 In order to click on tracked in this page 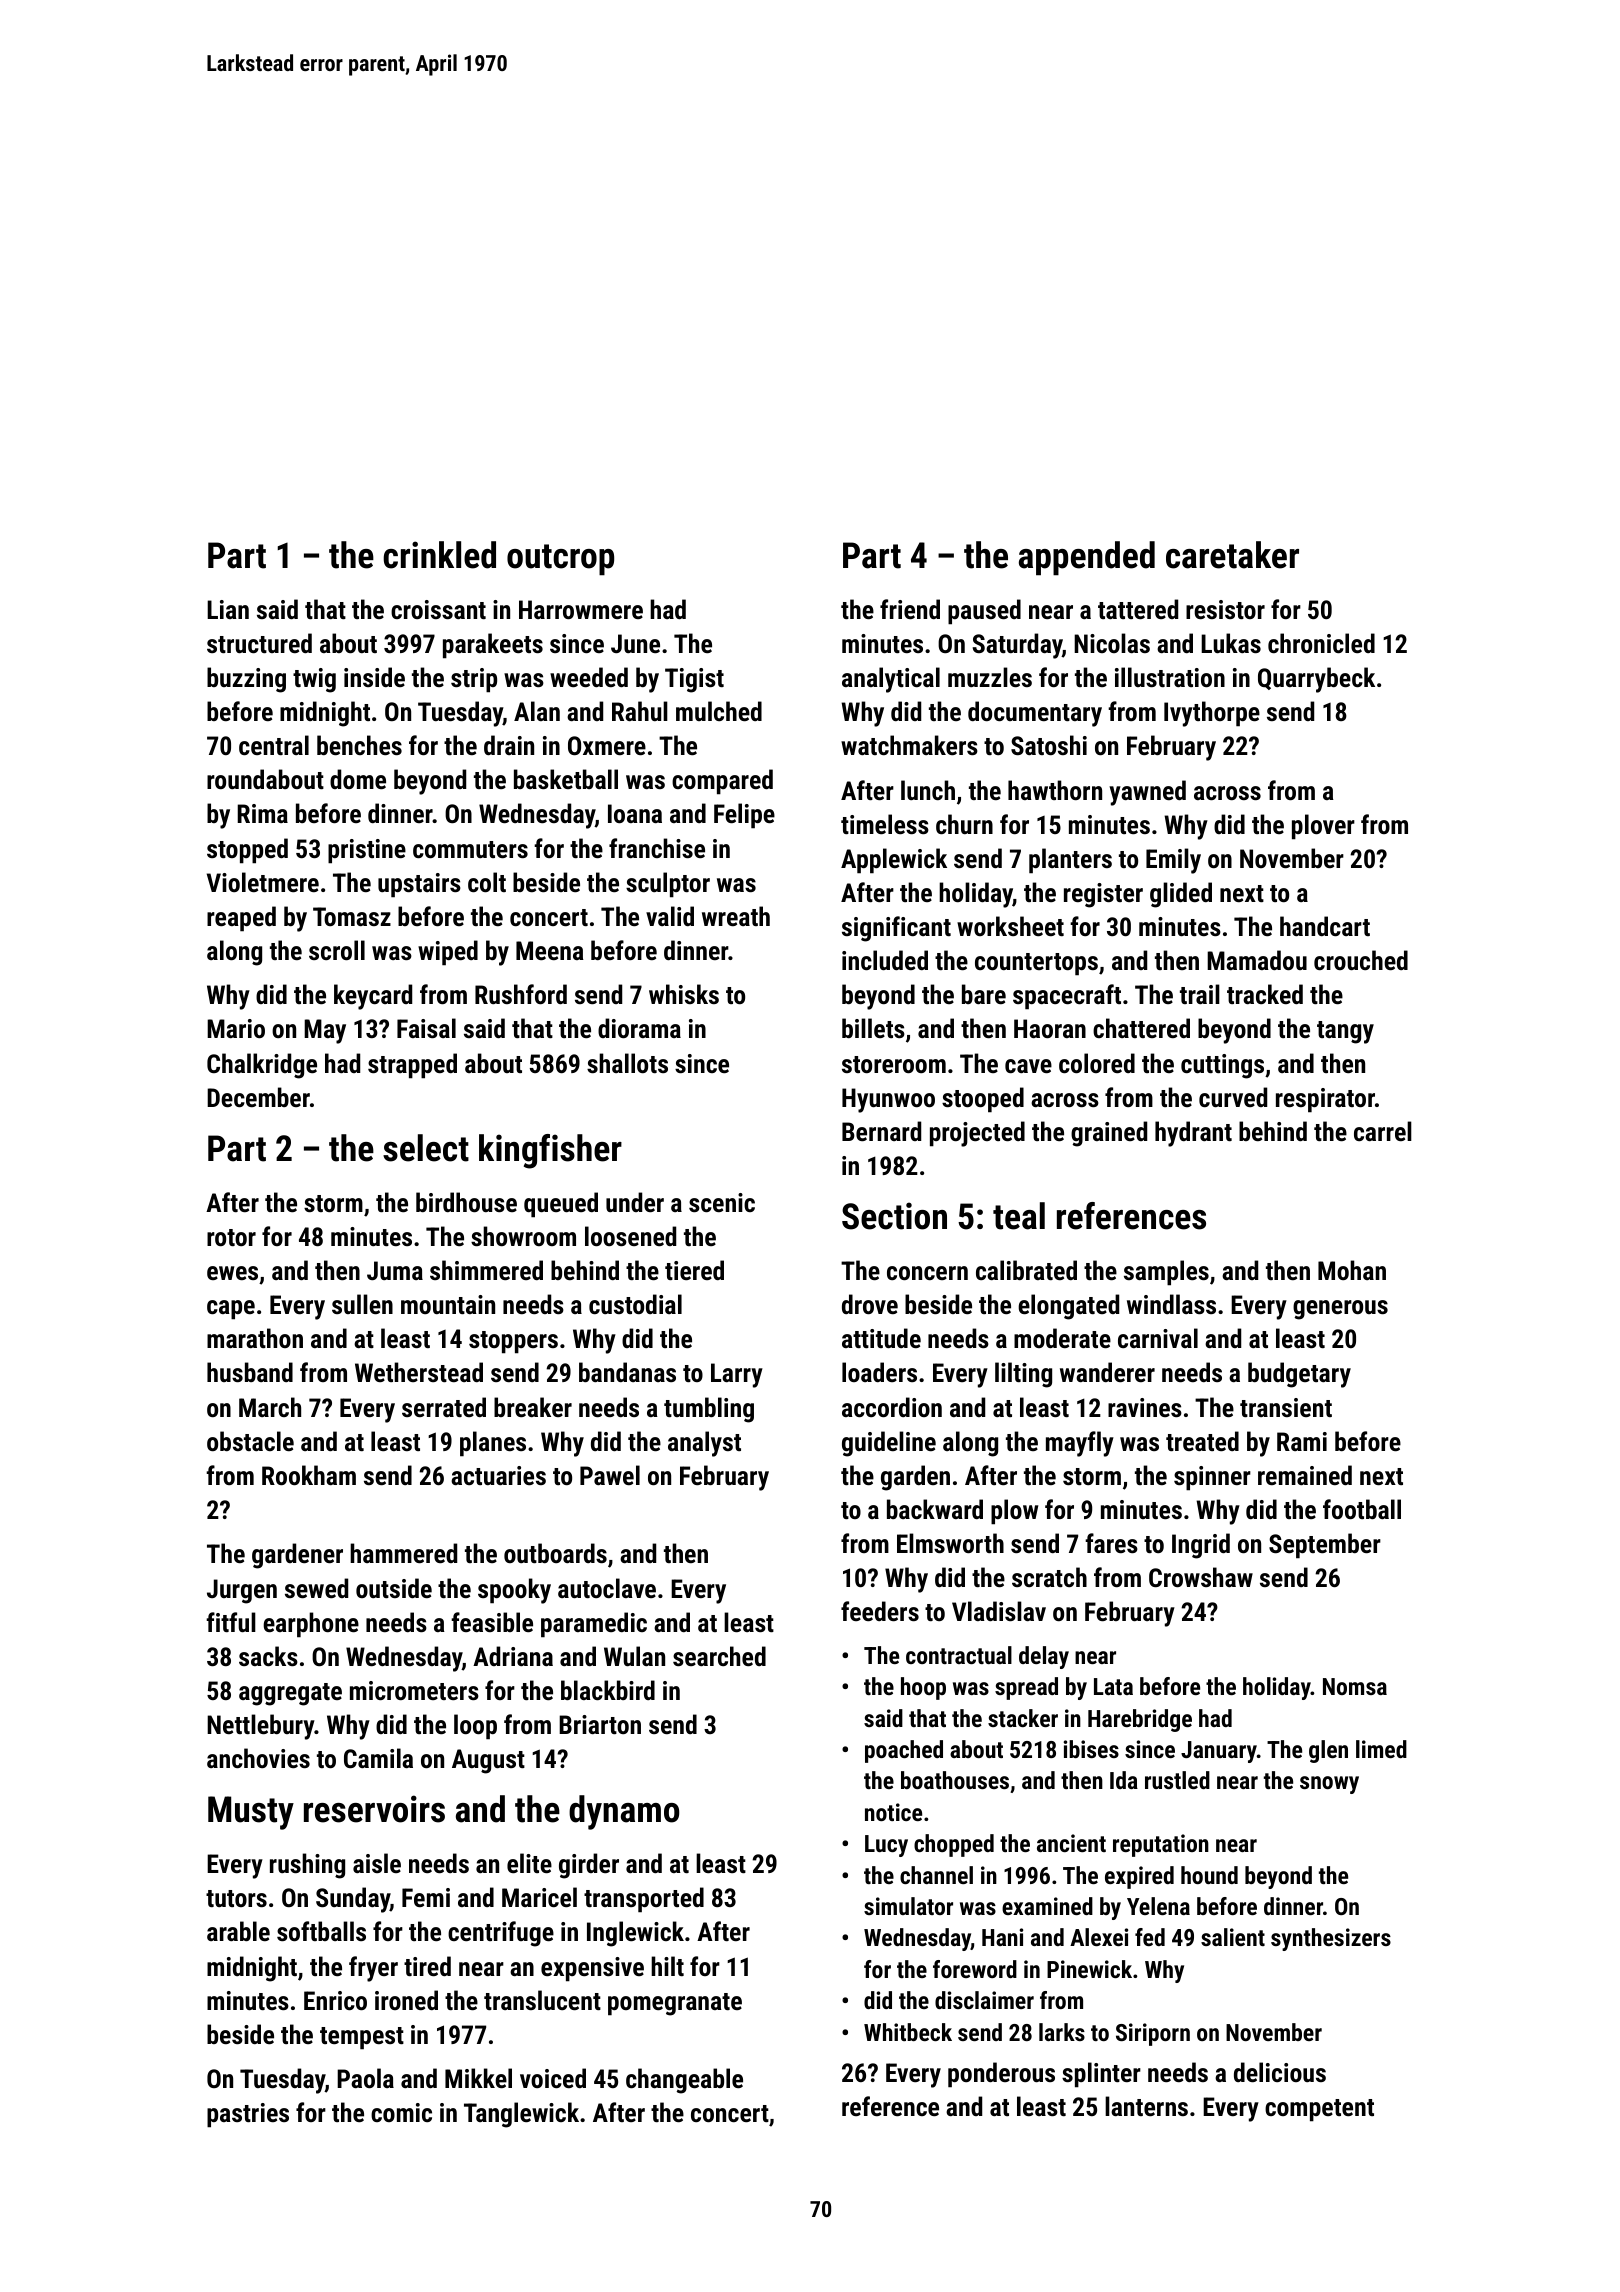, I will do `click(1265, 994)`.
